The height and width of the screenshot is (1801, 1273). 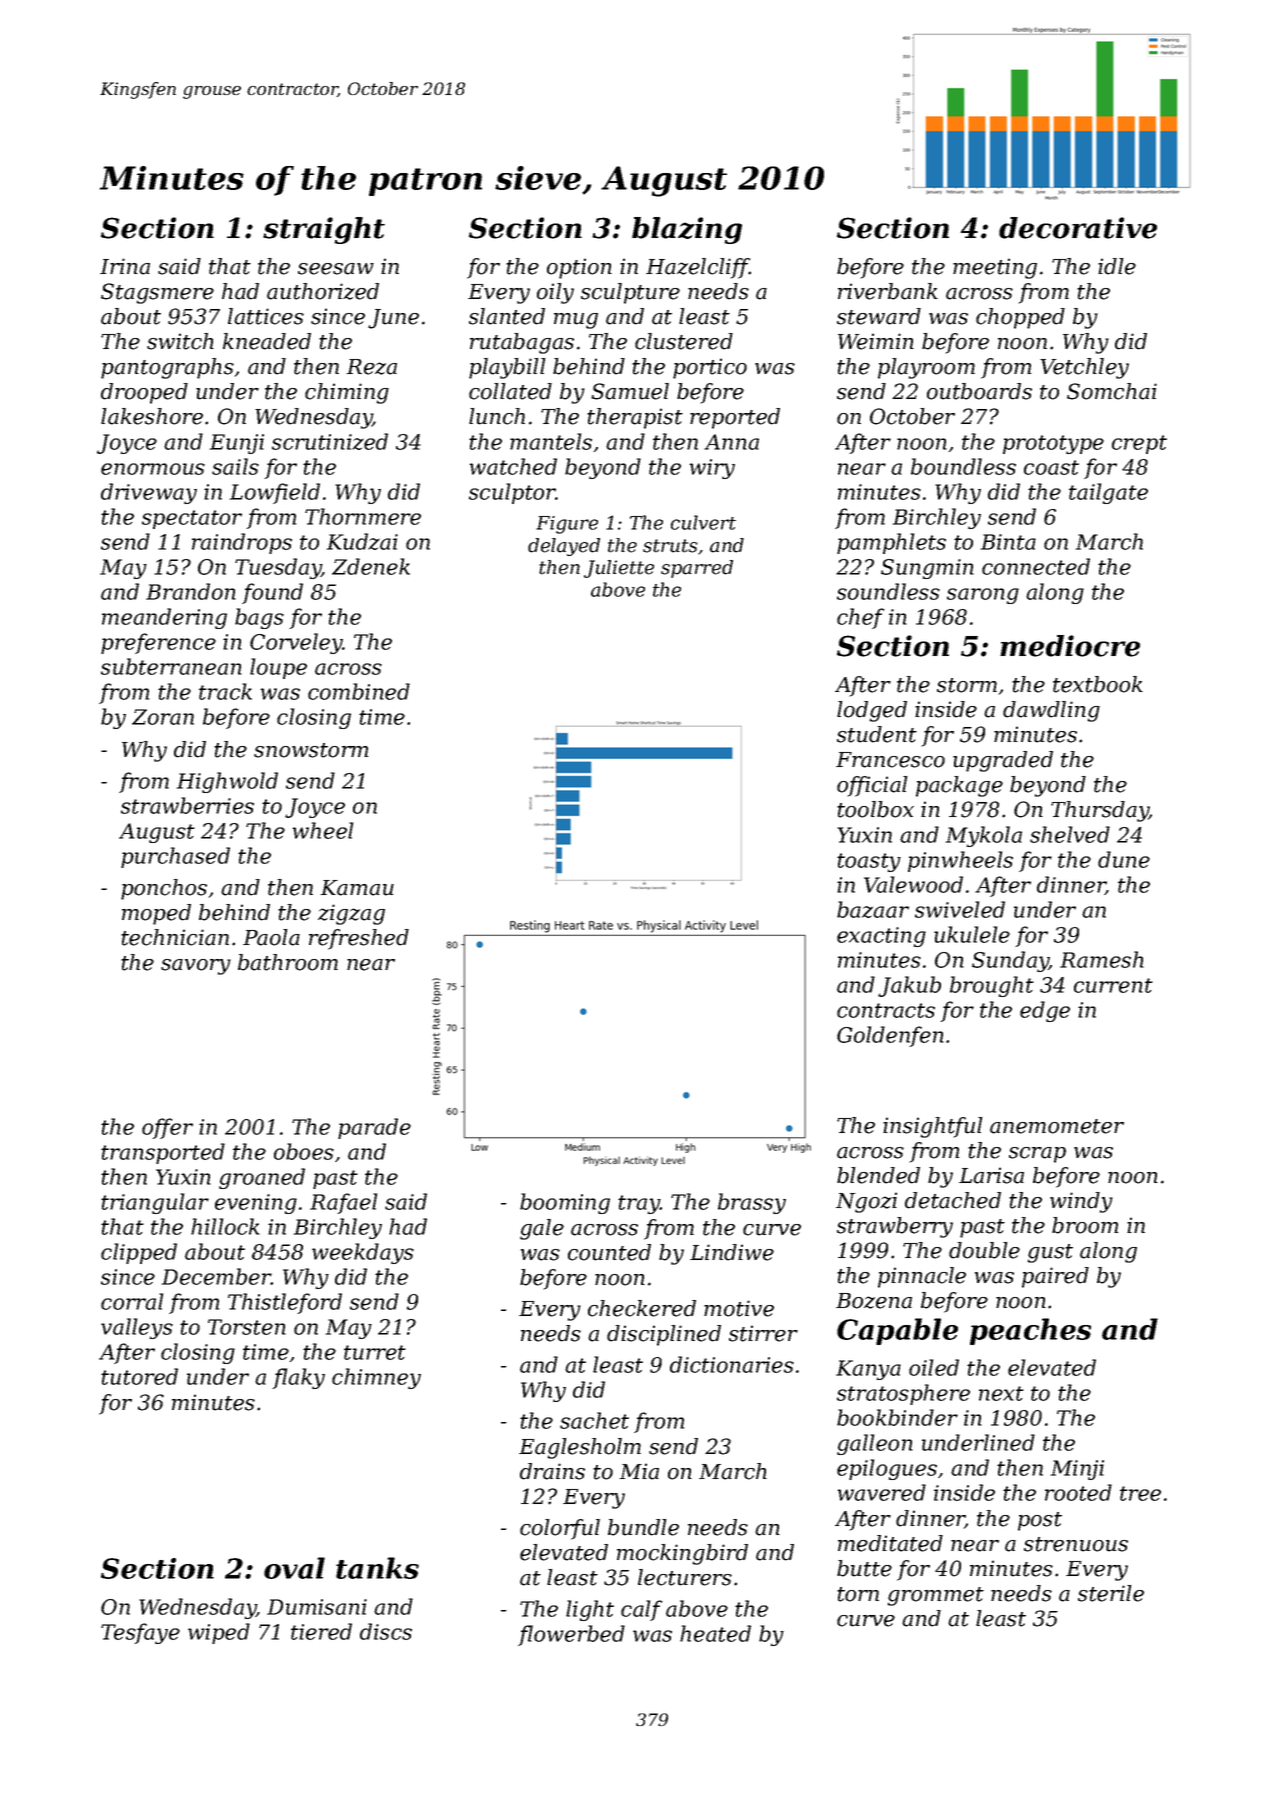 What do you see at coordinates (1139, 444) in the screenshot?
I see `crept` at bounding box center [1139, 444].
